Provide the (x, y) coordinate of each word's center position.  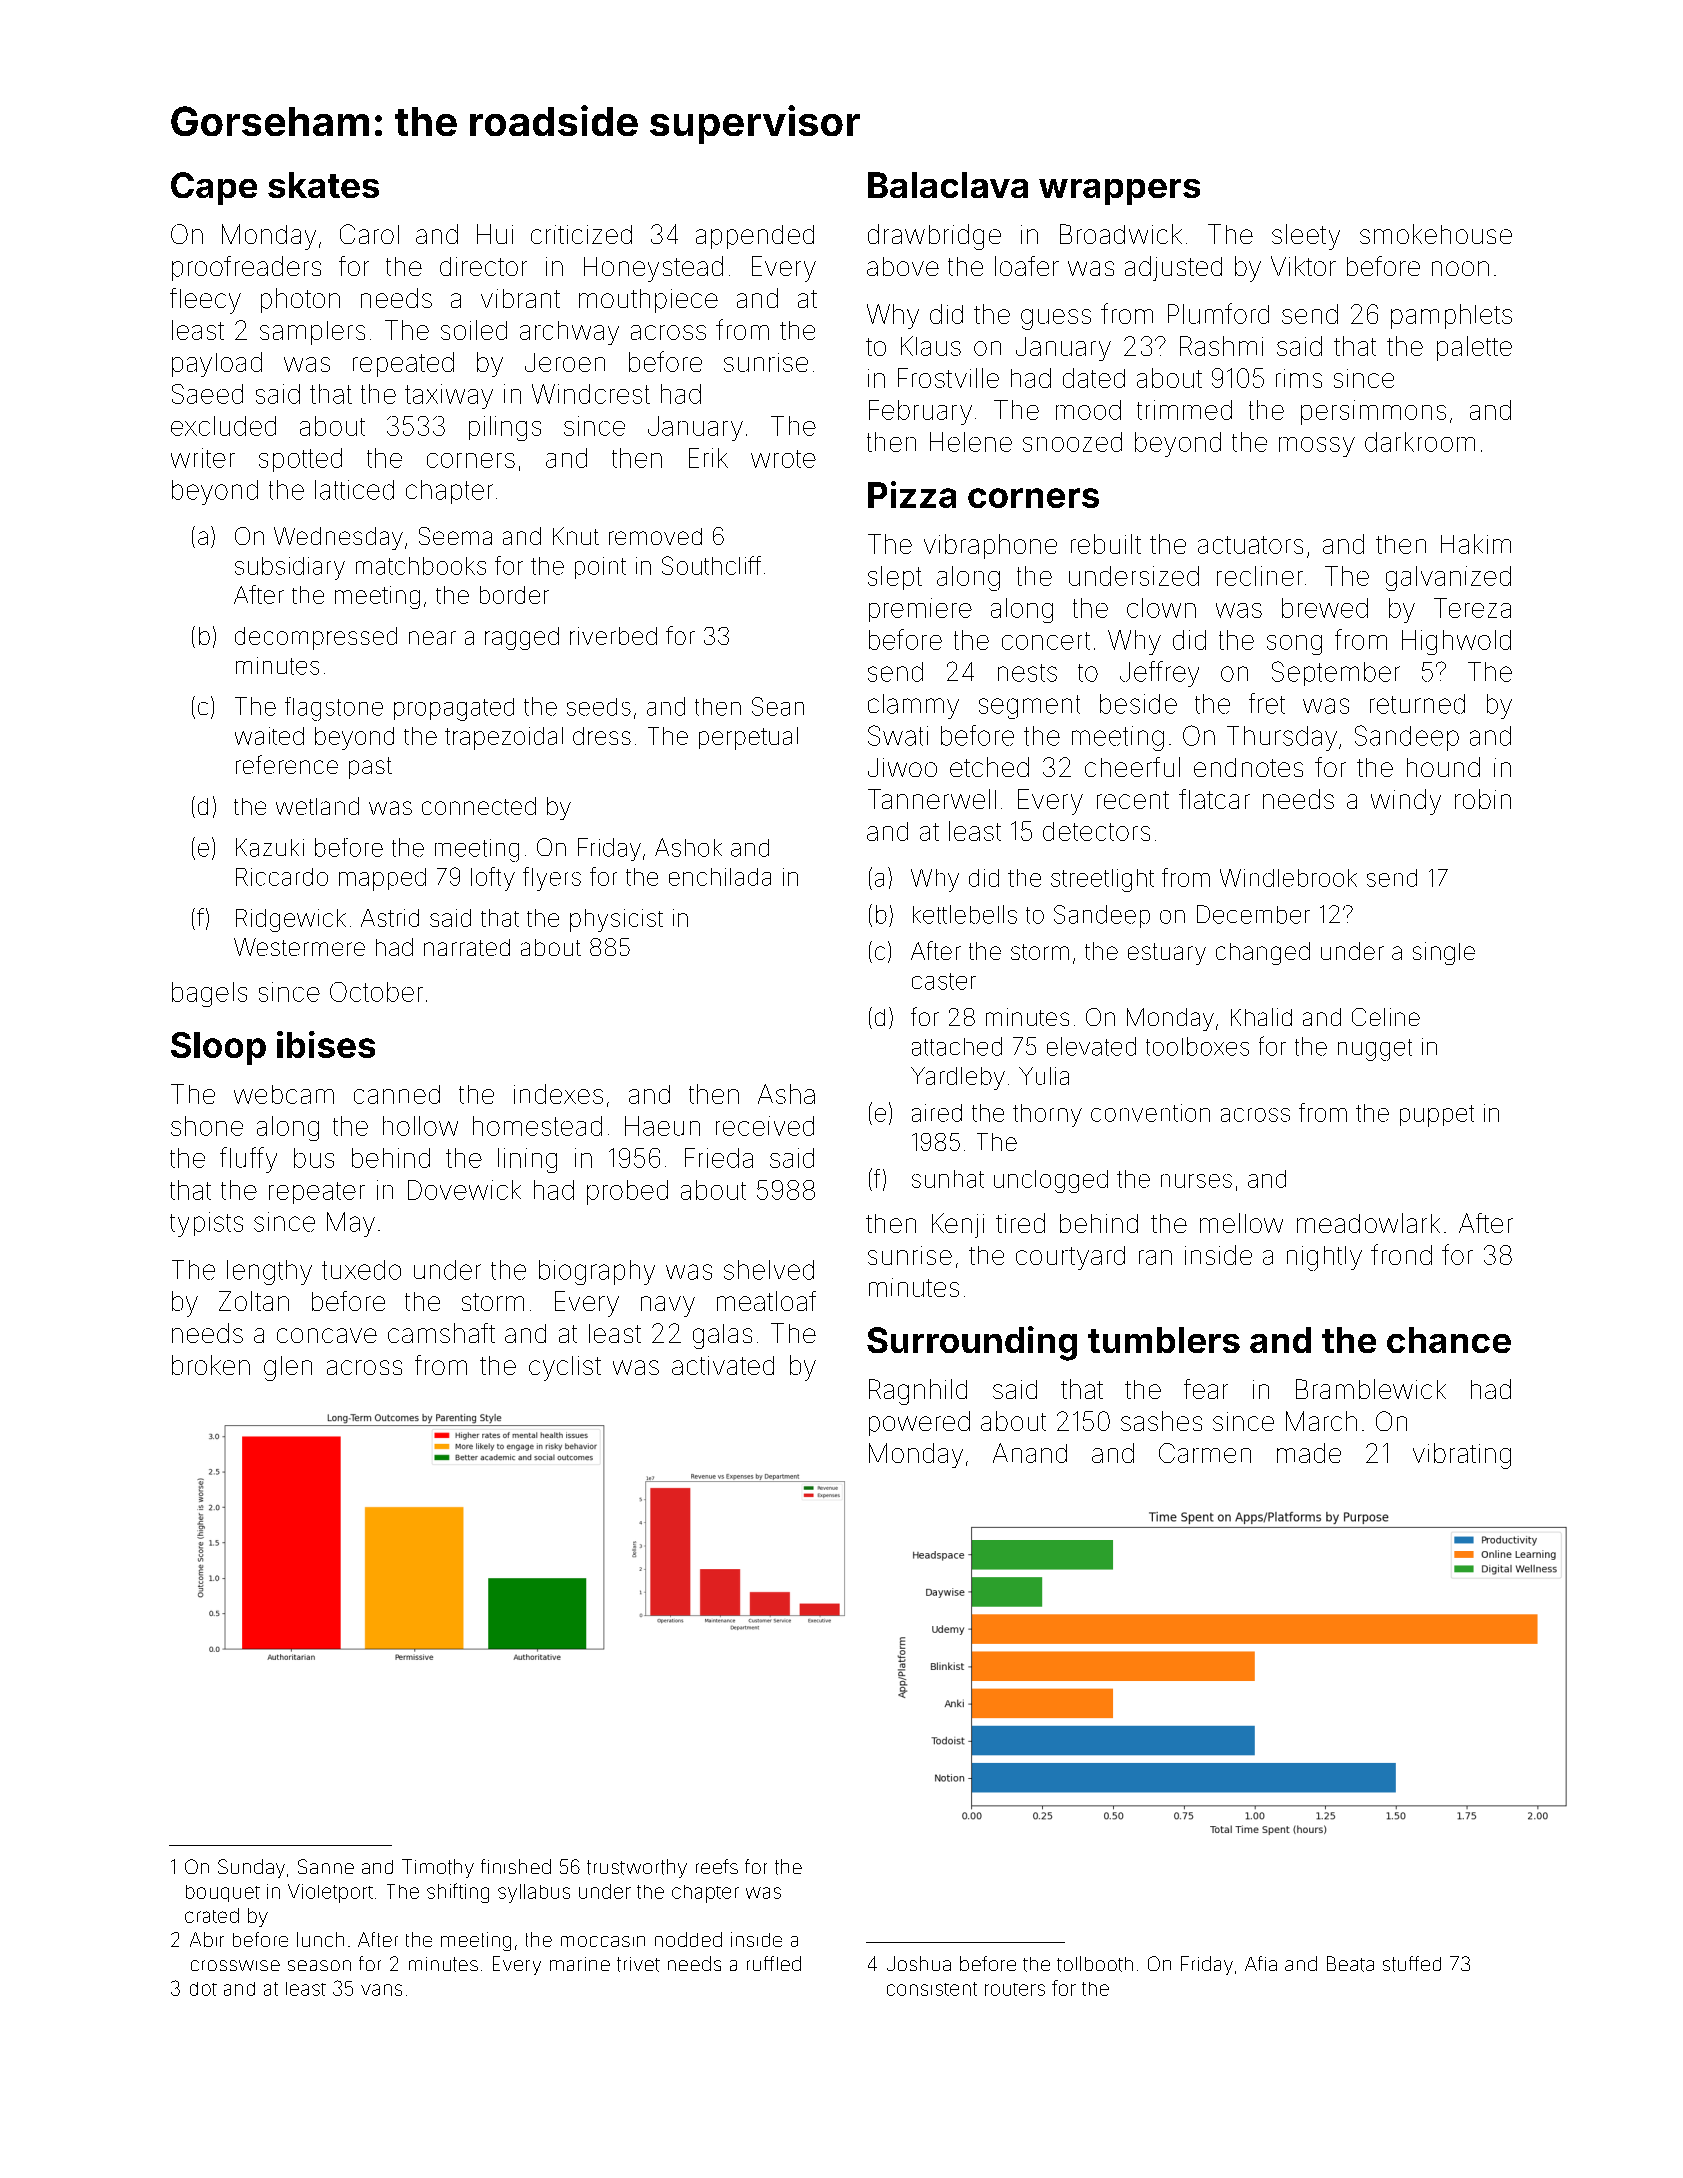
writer (203, 458)
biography (597, 1272)
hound (1443, 767)
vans (381, 1990)
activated (723, 1365)
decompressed (316, 638)
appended (755, 237)
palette (1474, 348)
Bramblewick (1371, 1389)
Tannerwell (932, 799)
